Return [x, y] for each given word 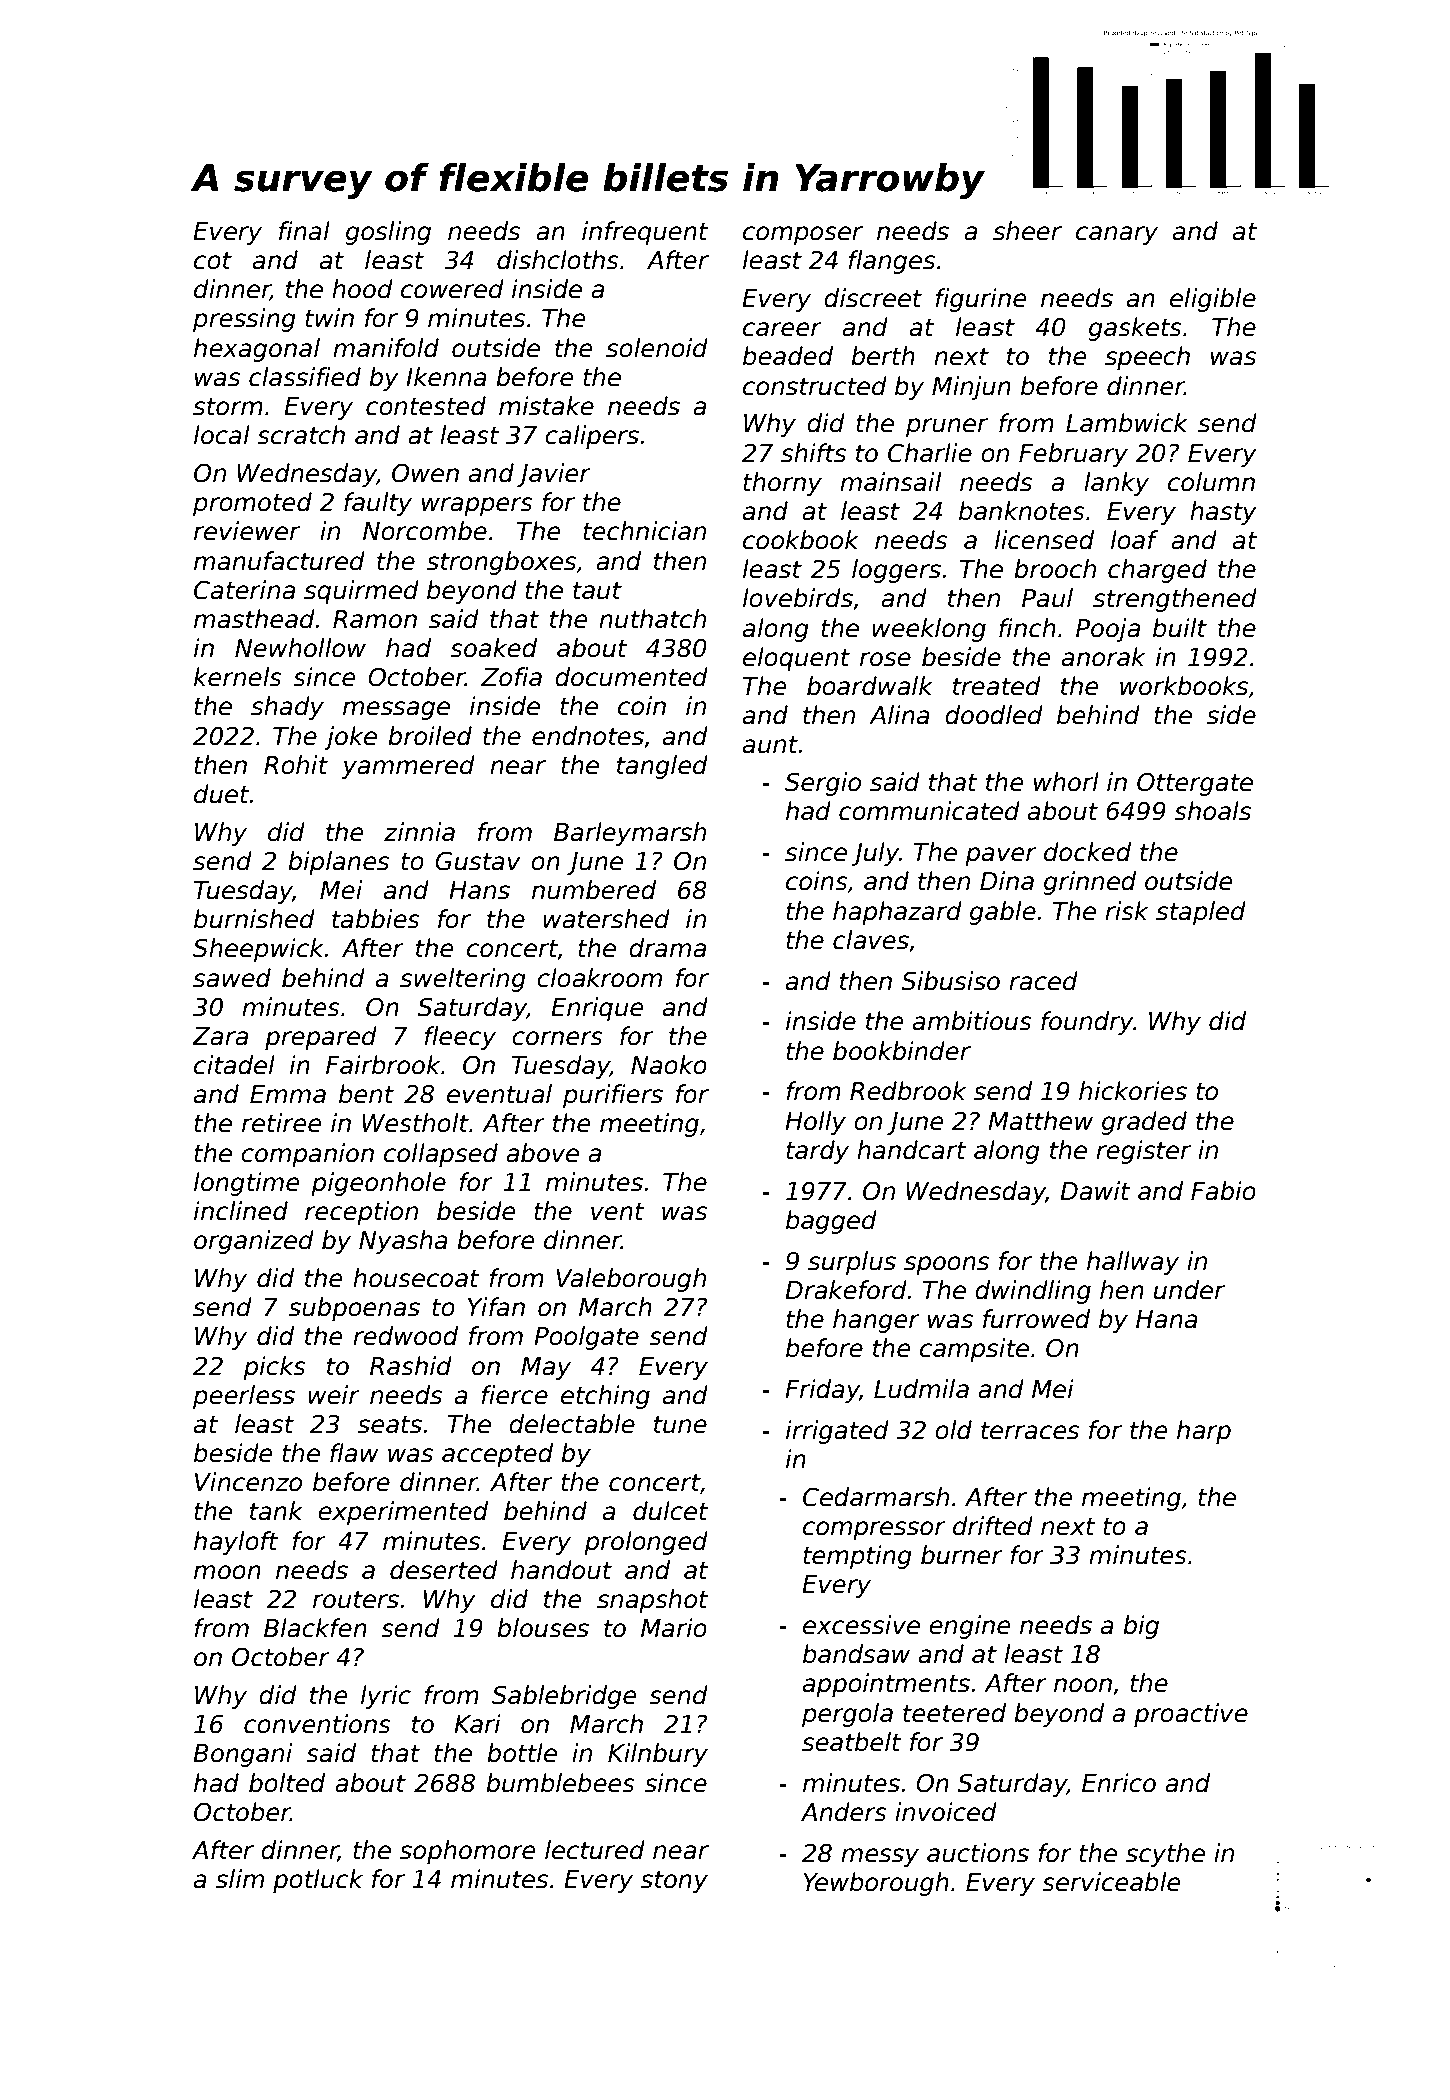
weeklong [929, 630]
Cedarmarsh [876, 1497]
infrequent [645, 233]
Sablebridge [564, 1697]
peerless [244, 1397]
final [304, 231]
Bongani [242, 1755]
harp [1204, 1432]
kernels [238, 677]
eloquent [796, 659]
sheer [1027, 231]
